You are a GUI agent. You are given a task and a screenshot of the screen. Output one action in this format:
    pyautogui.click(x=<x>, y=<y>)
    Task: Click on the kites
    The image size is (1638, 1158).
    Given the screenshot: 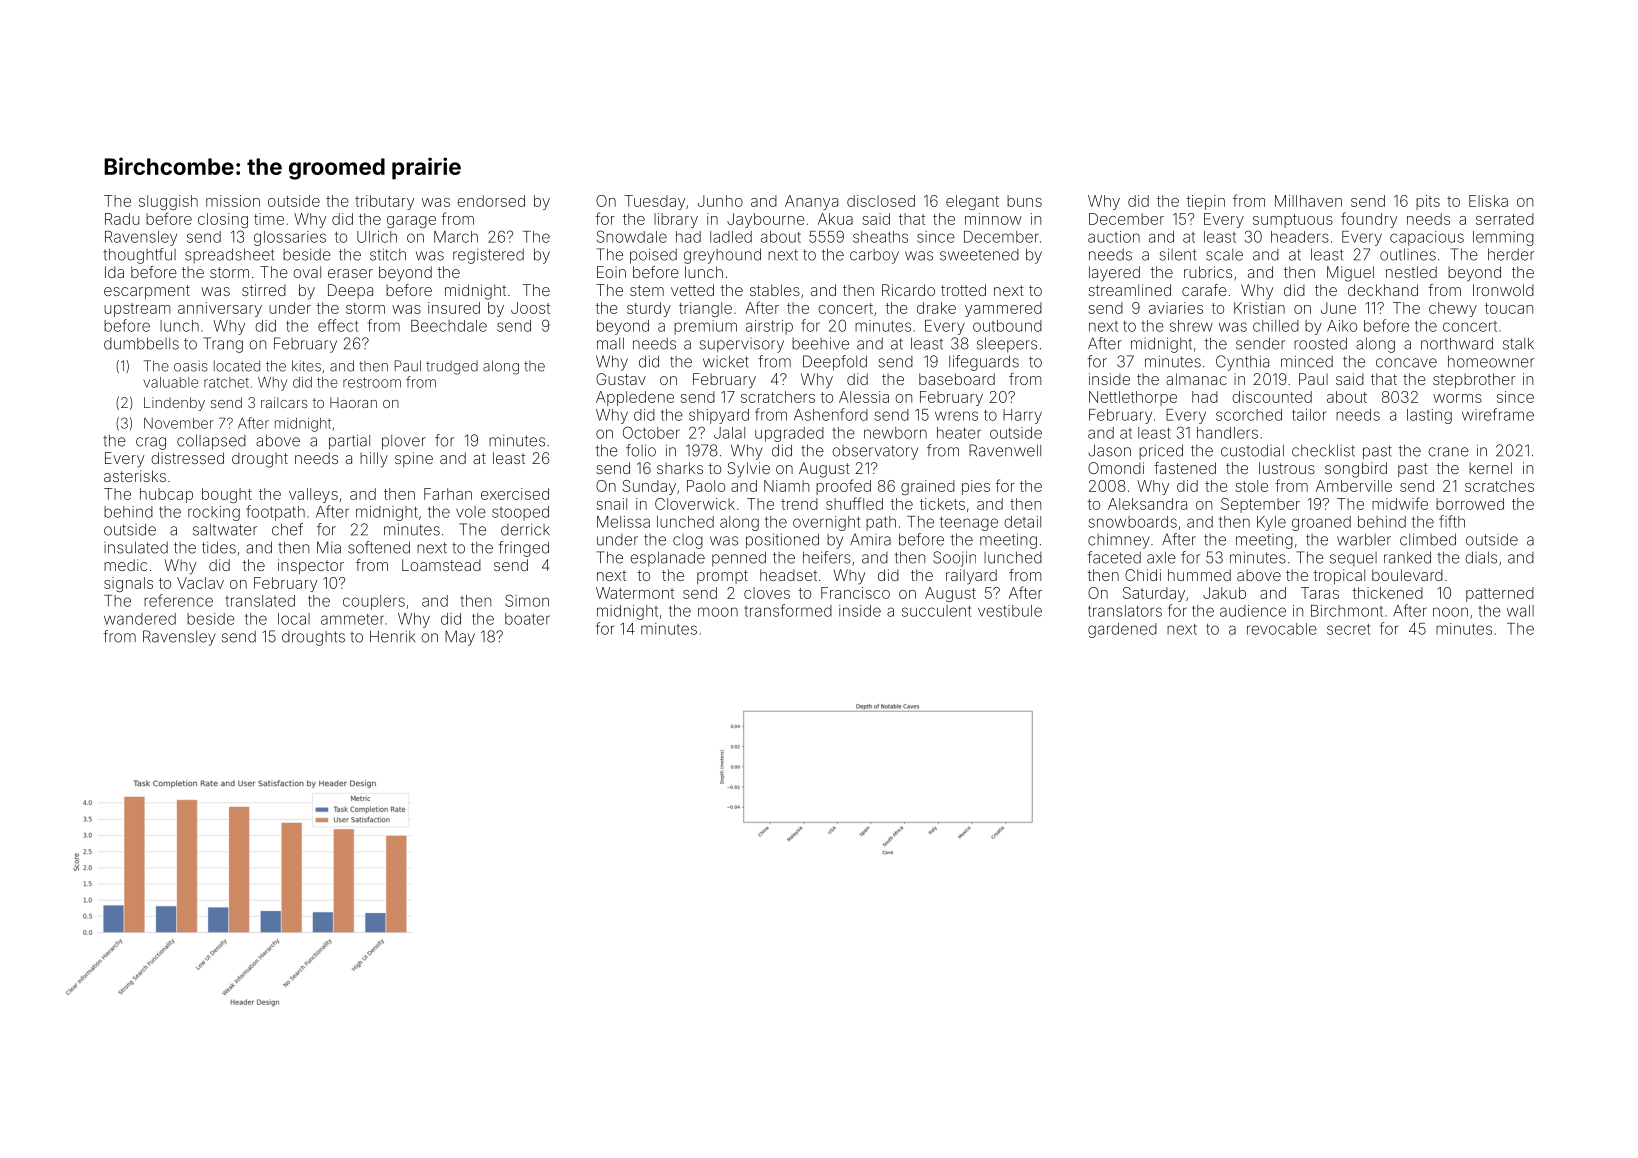 What is the action you would take?
    pyautogui.click(x=306, y=366)
